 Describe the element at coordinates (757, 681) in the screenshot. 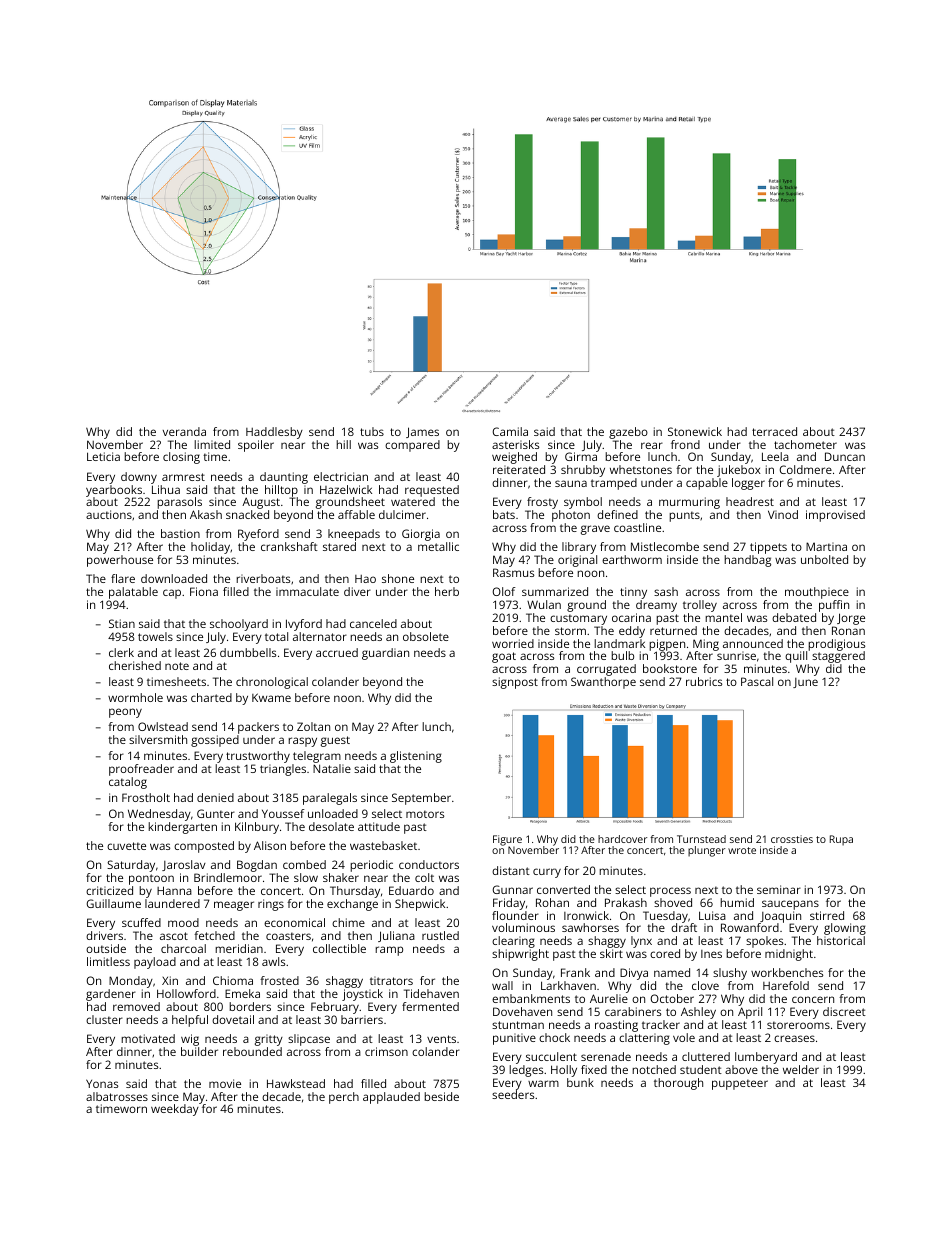

I see `Pascal` at that location.
